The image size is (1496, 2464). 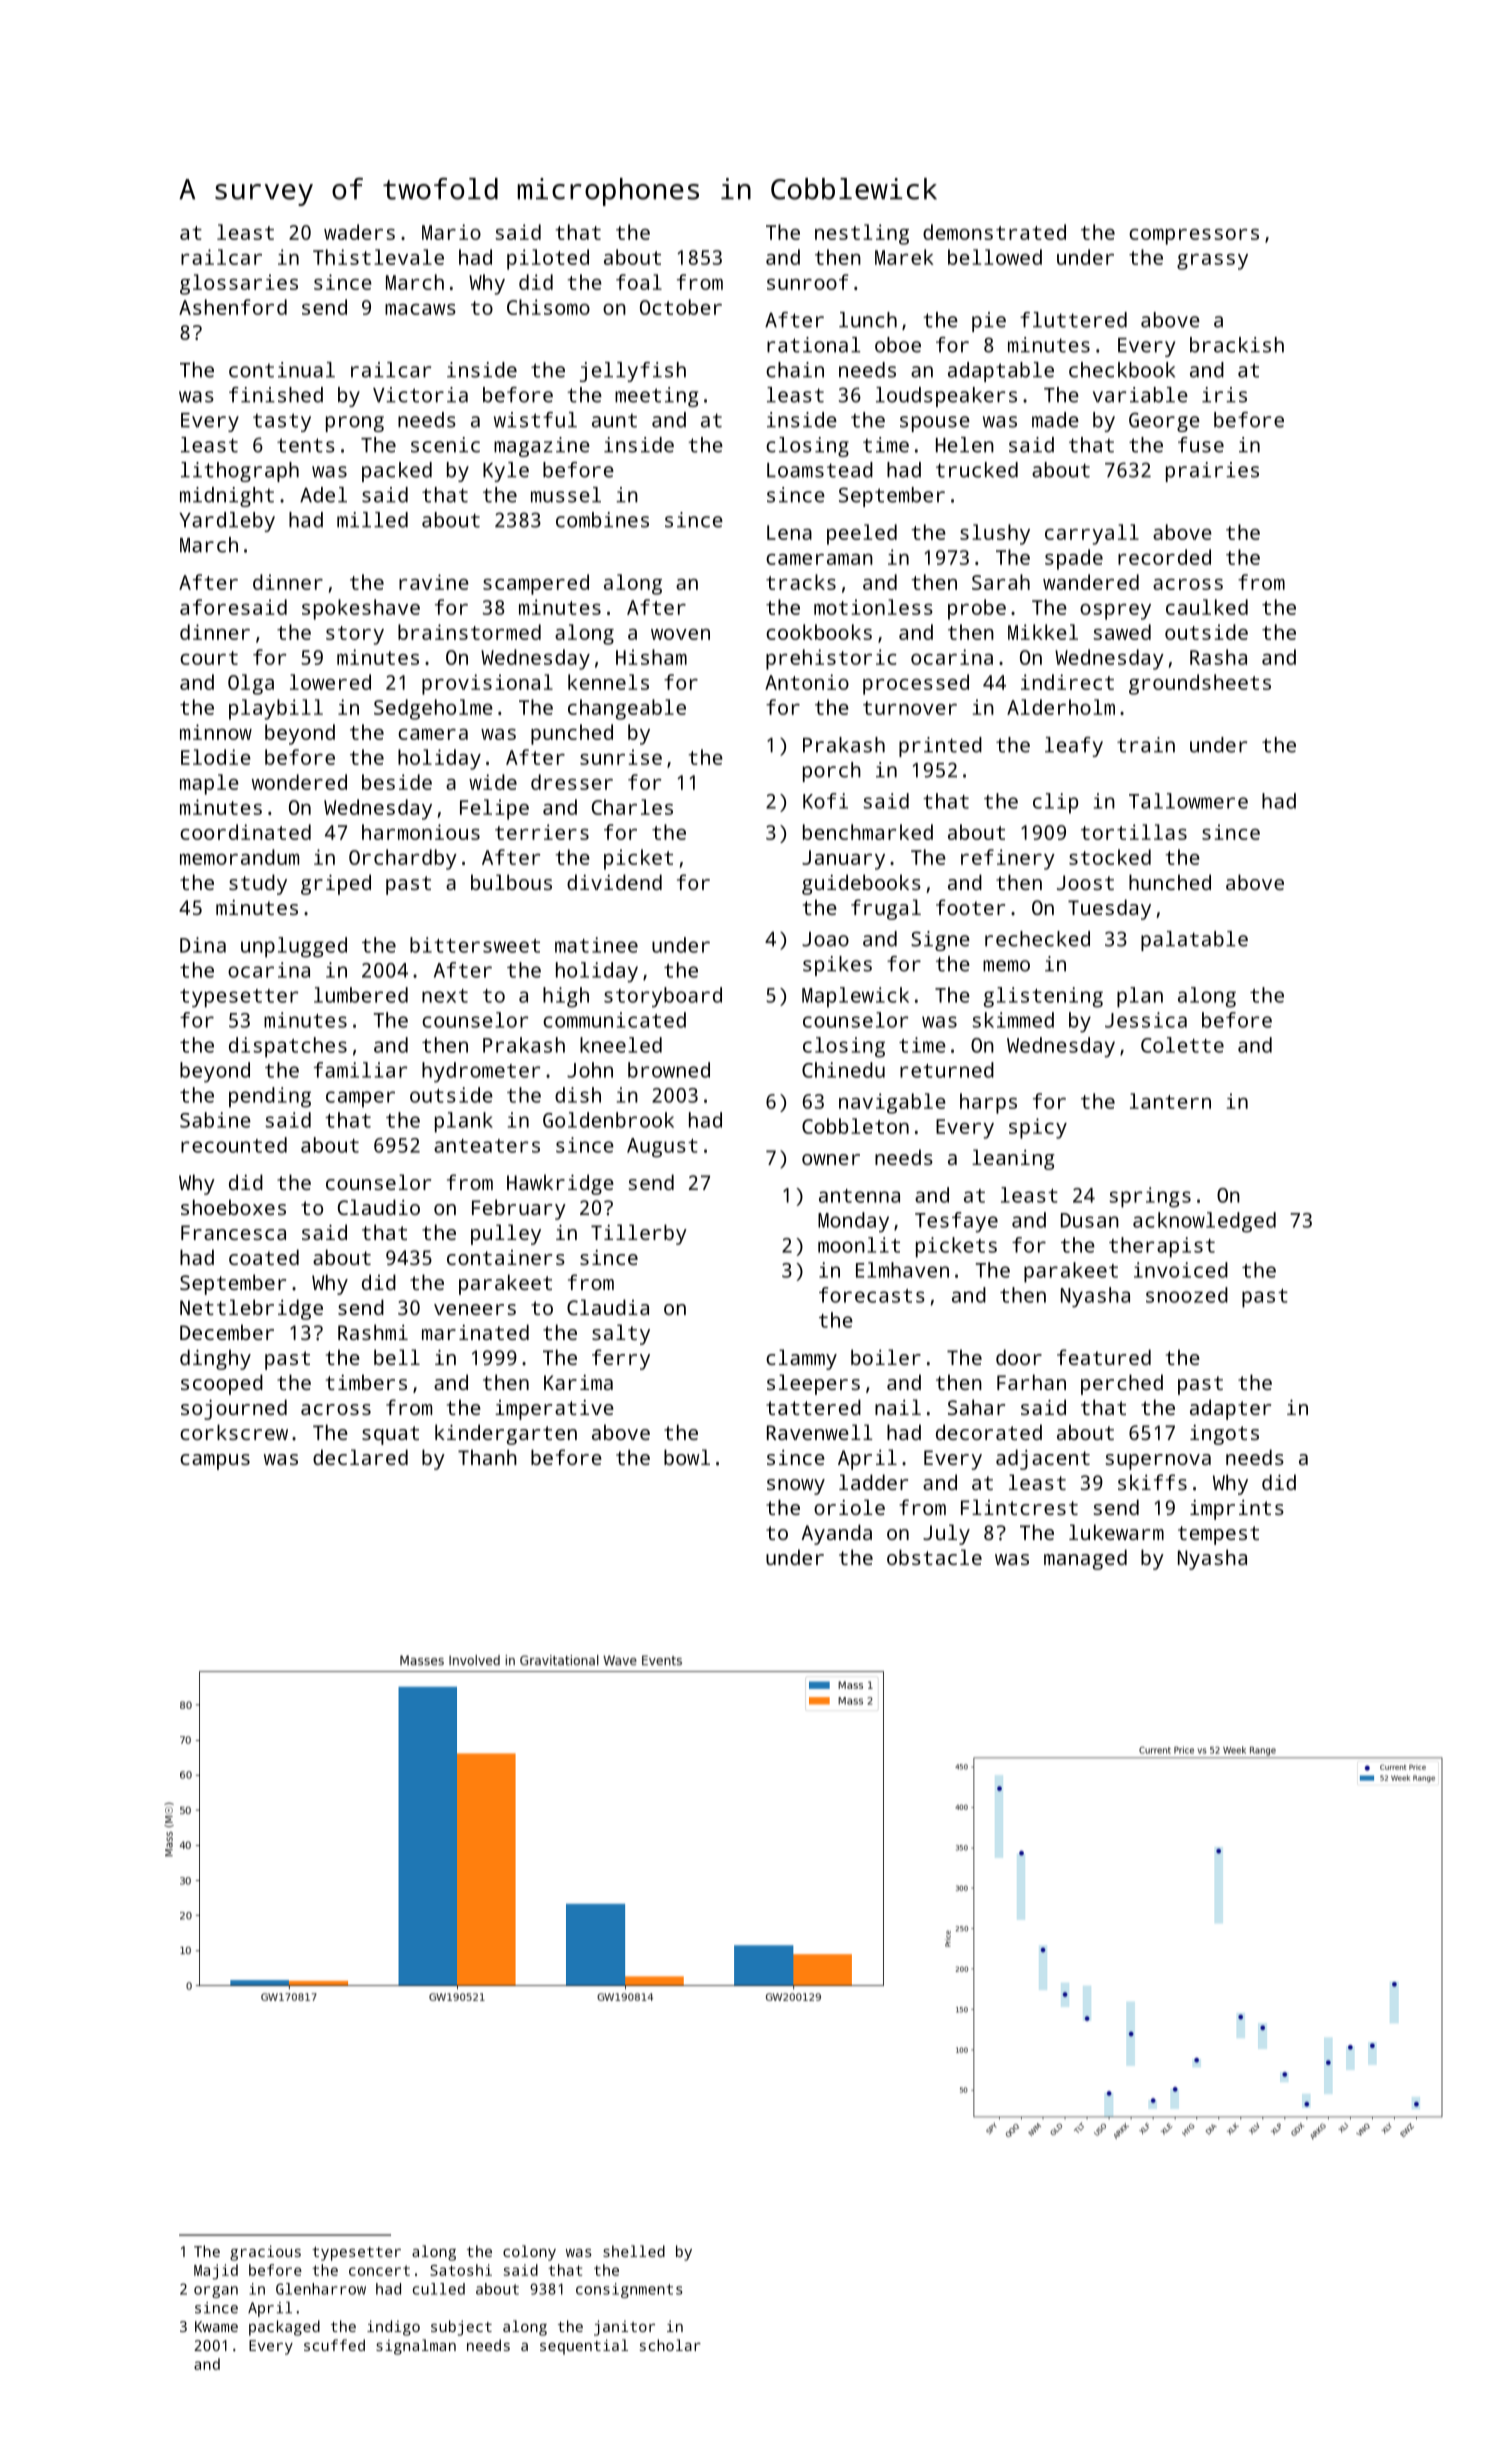 What do you see at coordinates (670, 2345) in the screenshot?
I see `scholar` at bounding box center [670, 2345].
